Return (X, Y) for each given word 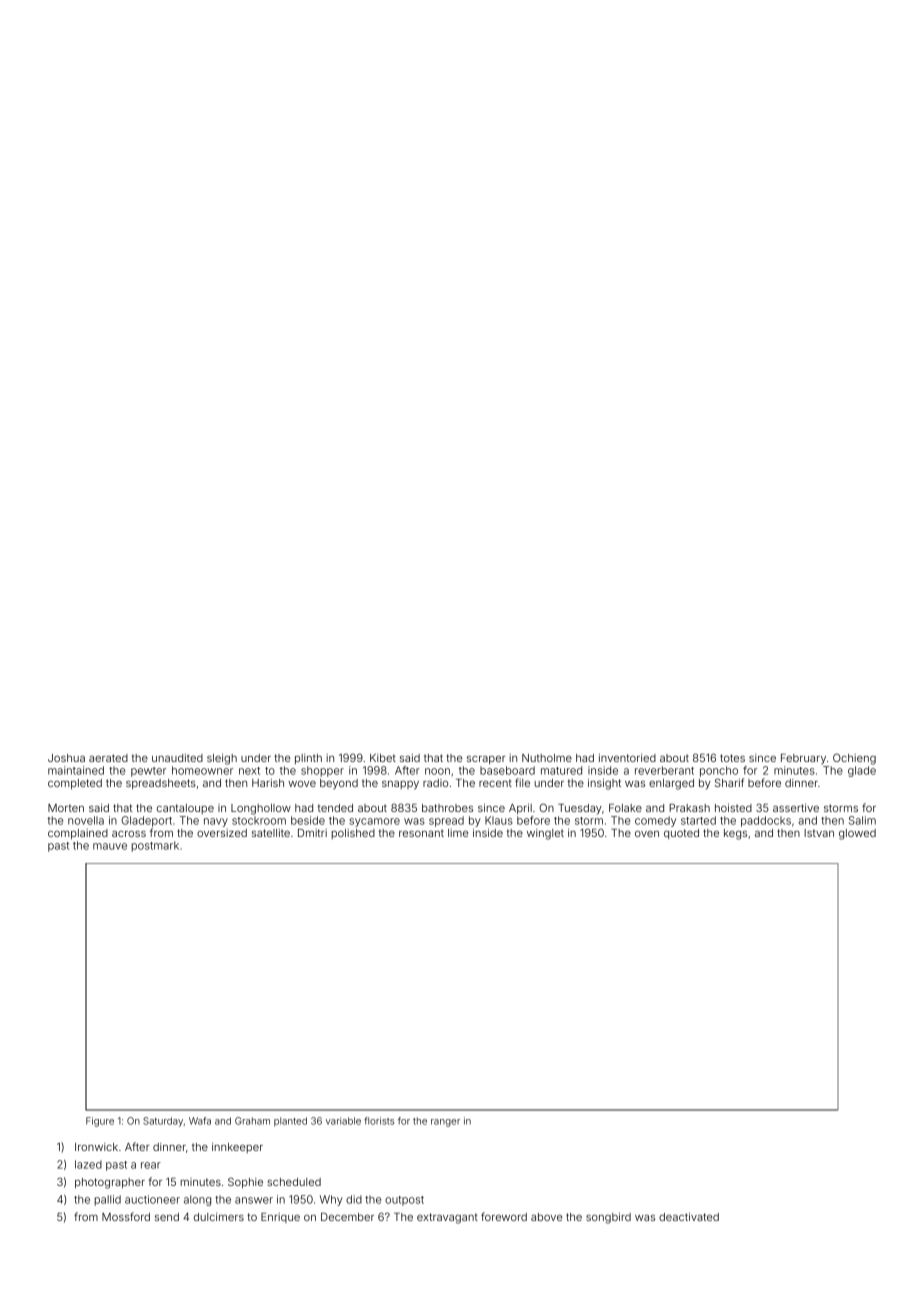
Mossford (126, 1216)
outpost (404, 1201)
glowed (857, 834)
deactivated (689, 1217)
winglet (545, 834)
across (129, 834)
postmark (155, 846)
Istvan (819, 833)
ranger (445, 1123)
